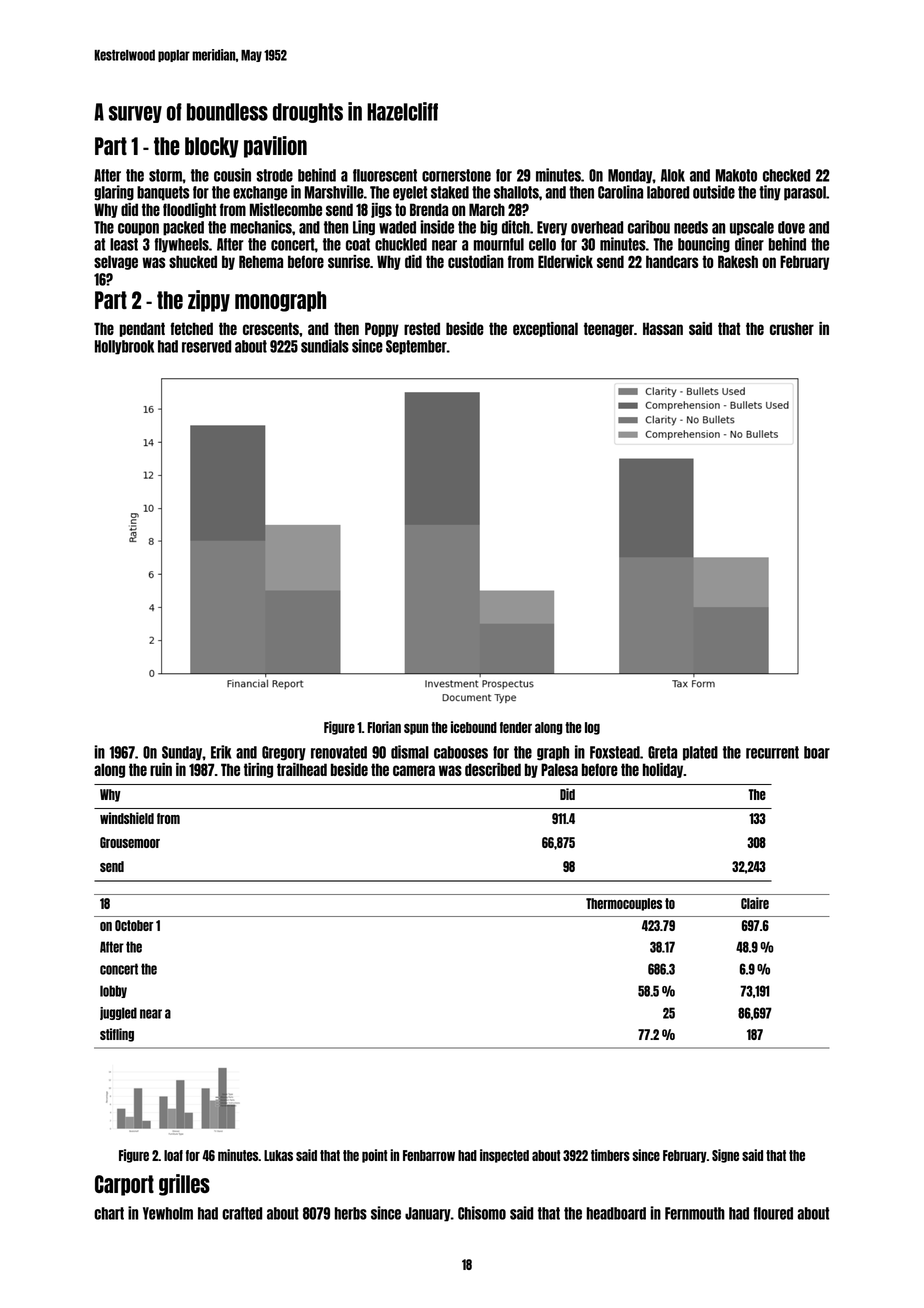 The image size is (924, 1308). I want to click on Grousemoor, so click(130, 842).
